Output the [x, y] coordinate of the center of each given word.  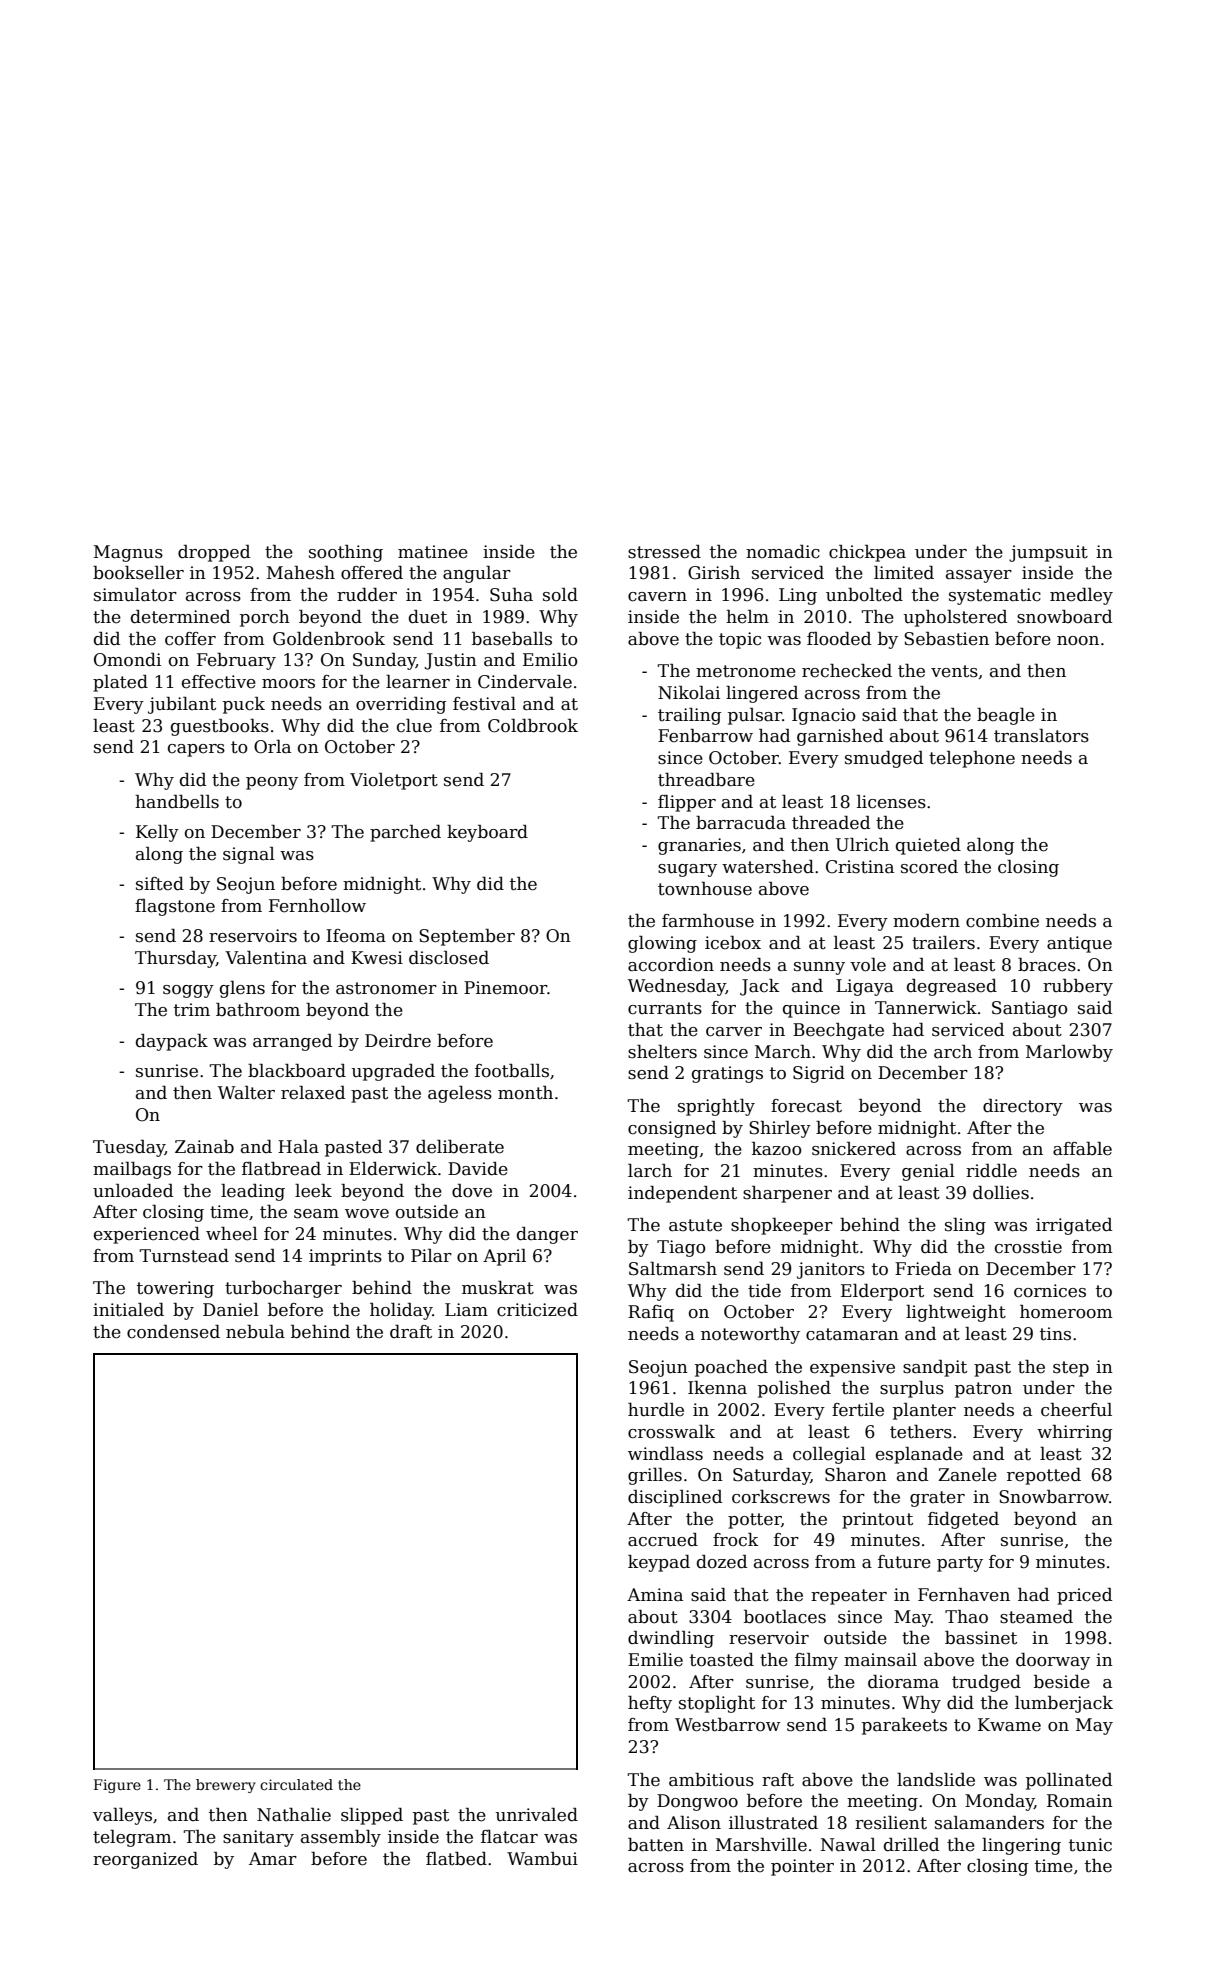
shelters [662, 1052]
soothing [346, 553]
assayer [979, 576]
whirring [1074, 1433]
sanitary [258, 1838]
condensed [173, 1332]
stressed [664, 552]
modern [926, 921]
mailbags [132, 1170]
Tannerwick [926, 1008]
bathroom [258, 1010]
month [525, 1093]
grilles [655, 1476]
